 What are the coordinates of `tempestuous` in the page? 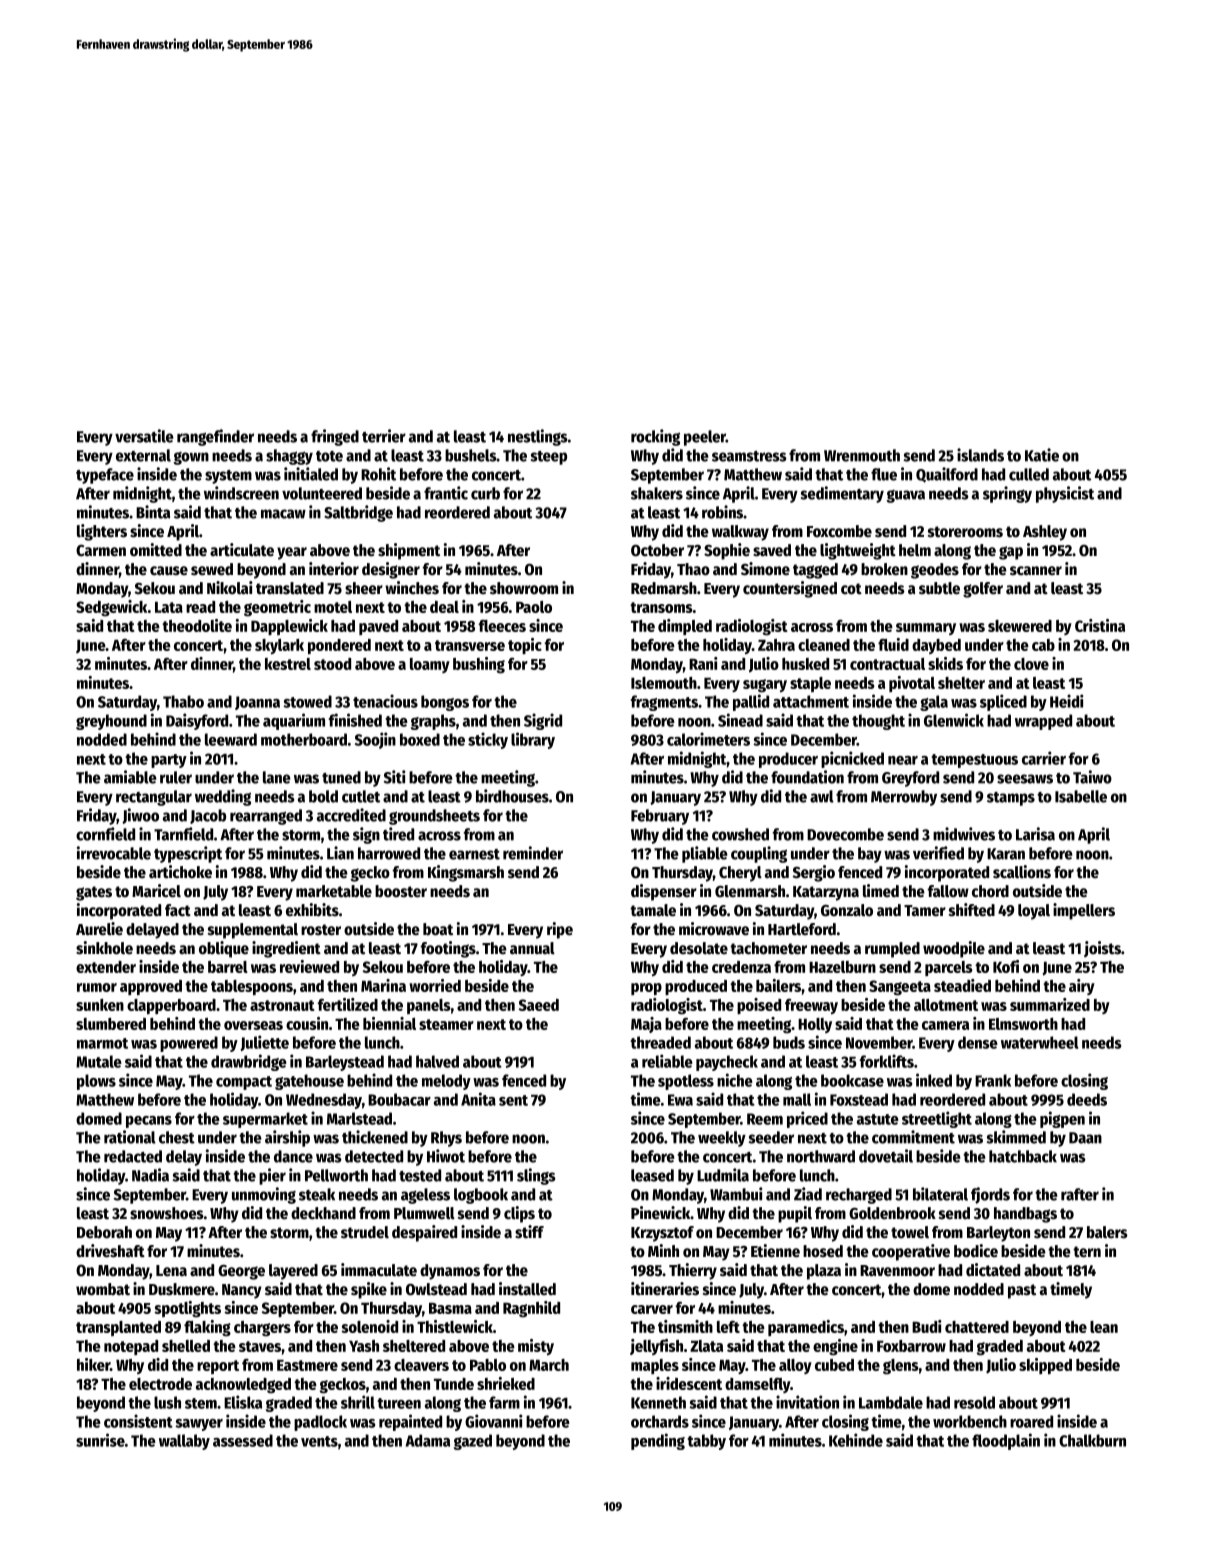 It's located at (974, 761).
